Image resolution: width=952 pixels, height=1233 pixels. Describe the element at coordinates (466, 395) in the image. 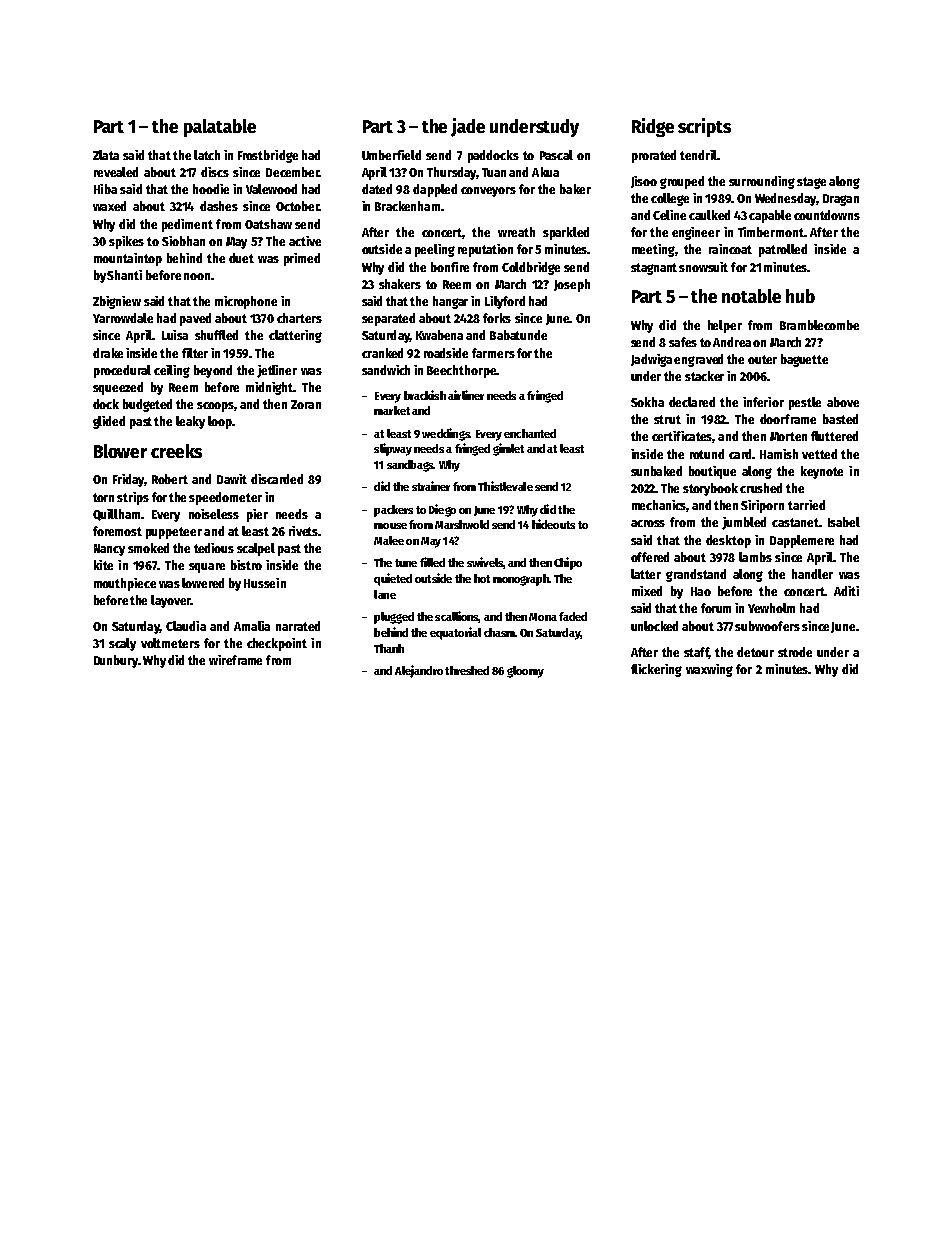

I see `airliner` at that location.
